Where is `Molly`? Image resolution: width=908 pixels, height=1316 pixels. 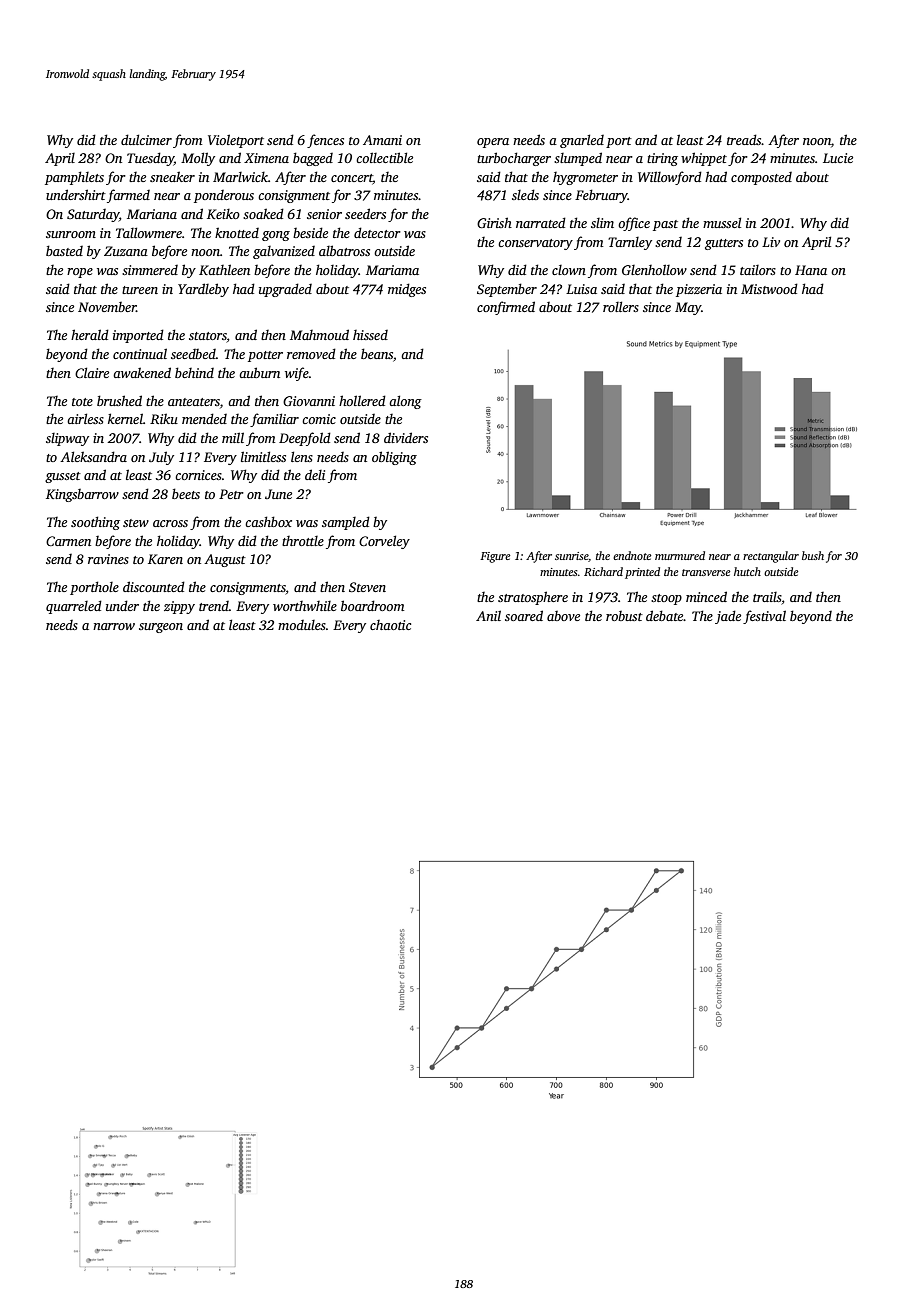
Molly is located at coordinates (198, 159).
